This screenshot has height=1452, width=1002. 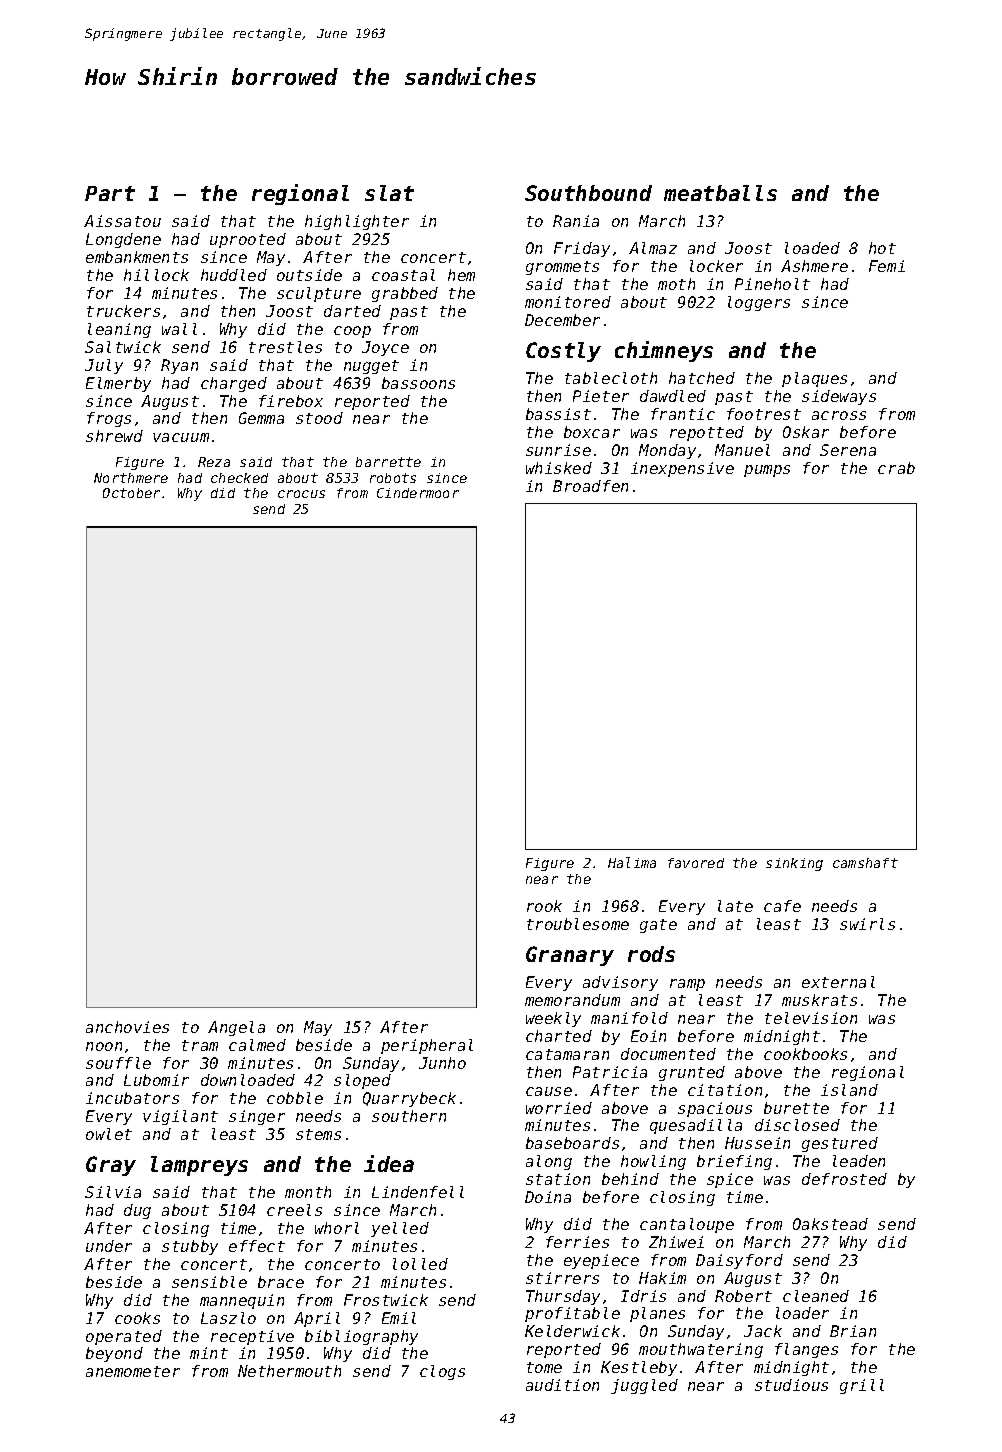 What do you see at coordinates (839, 397) in the screenshot?
I see `sideways` at bounding box center [839, 397].
